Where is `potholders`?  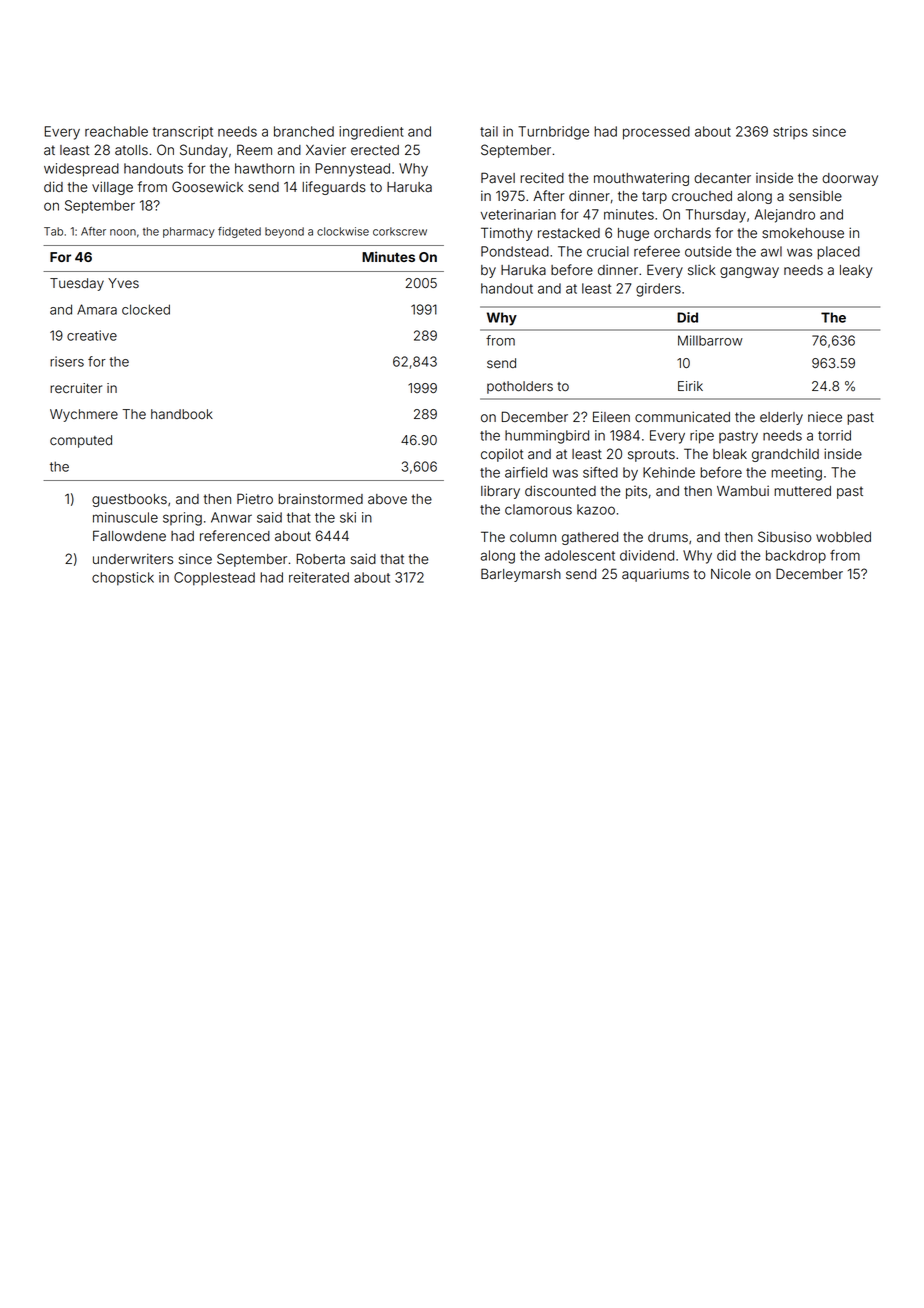 potholders is located at coordinates (520, 387).
